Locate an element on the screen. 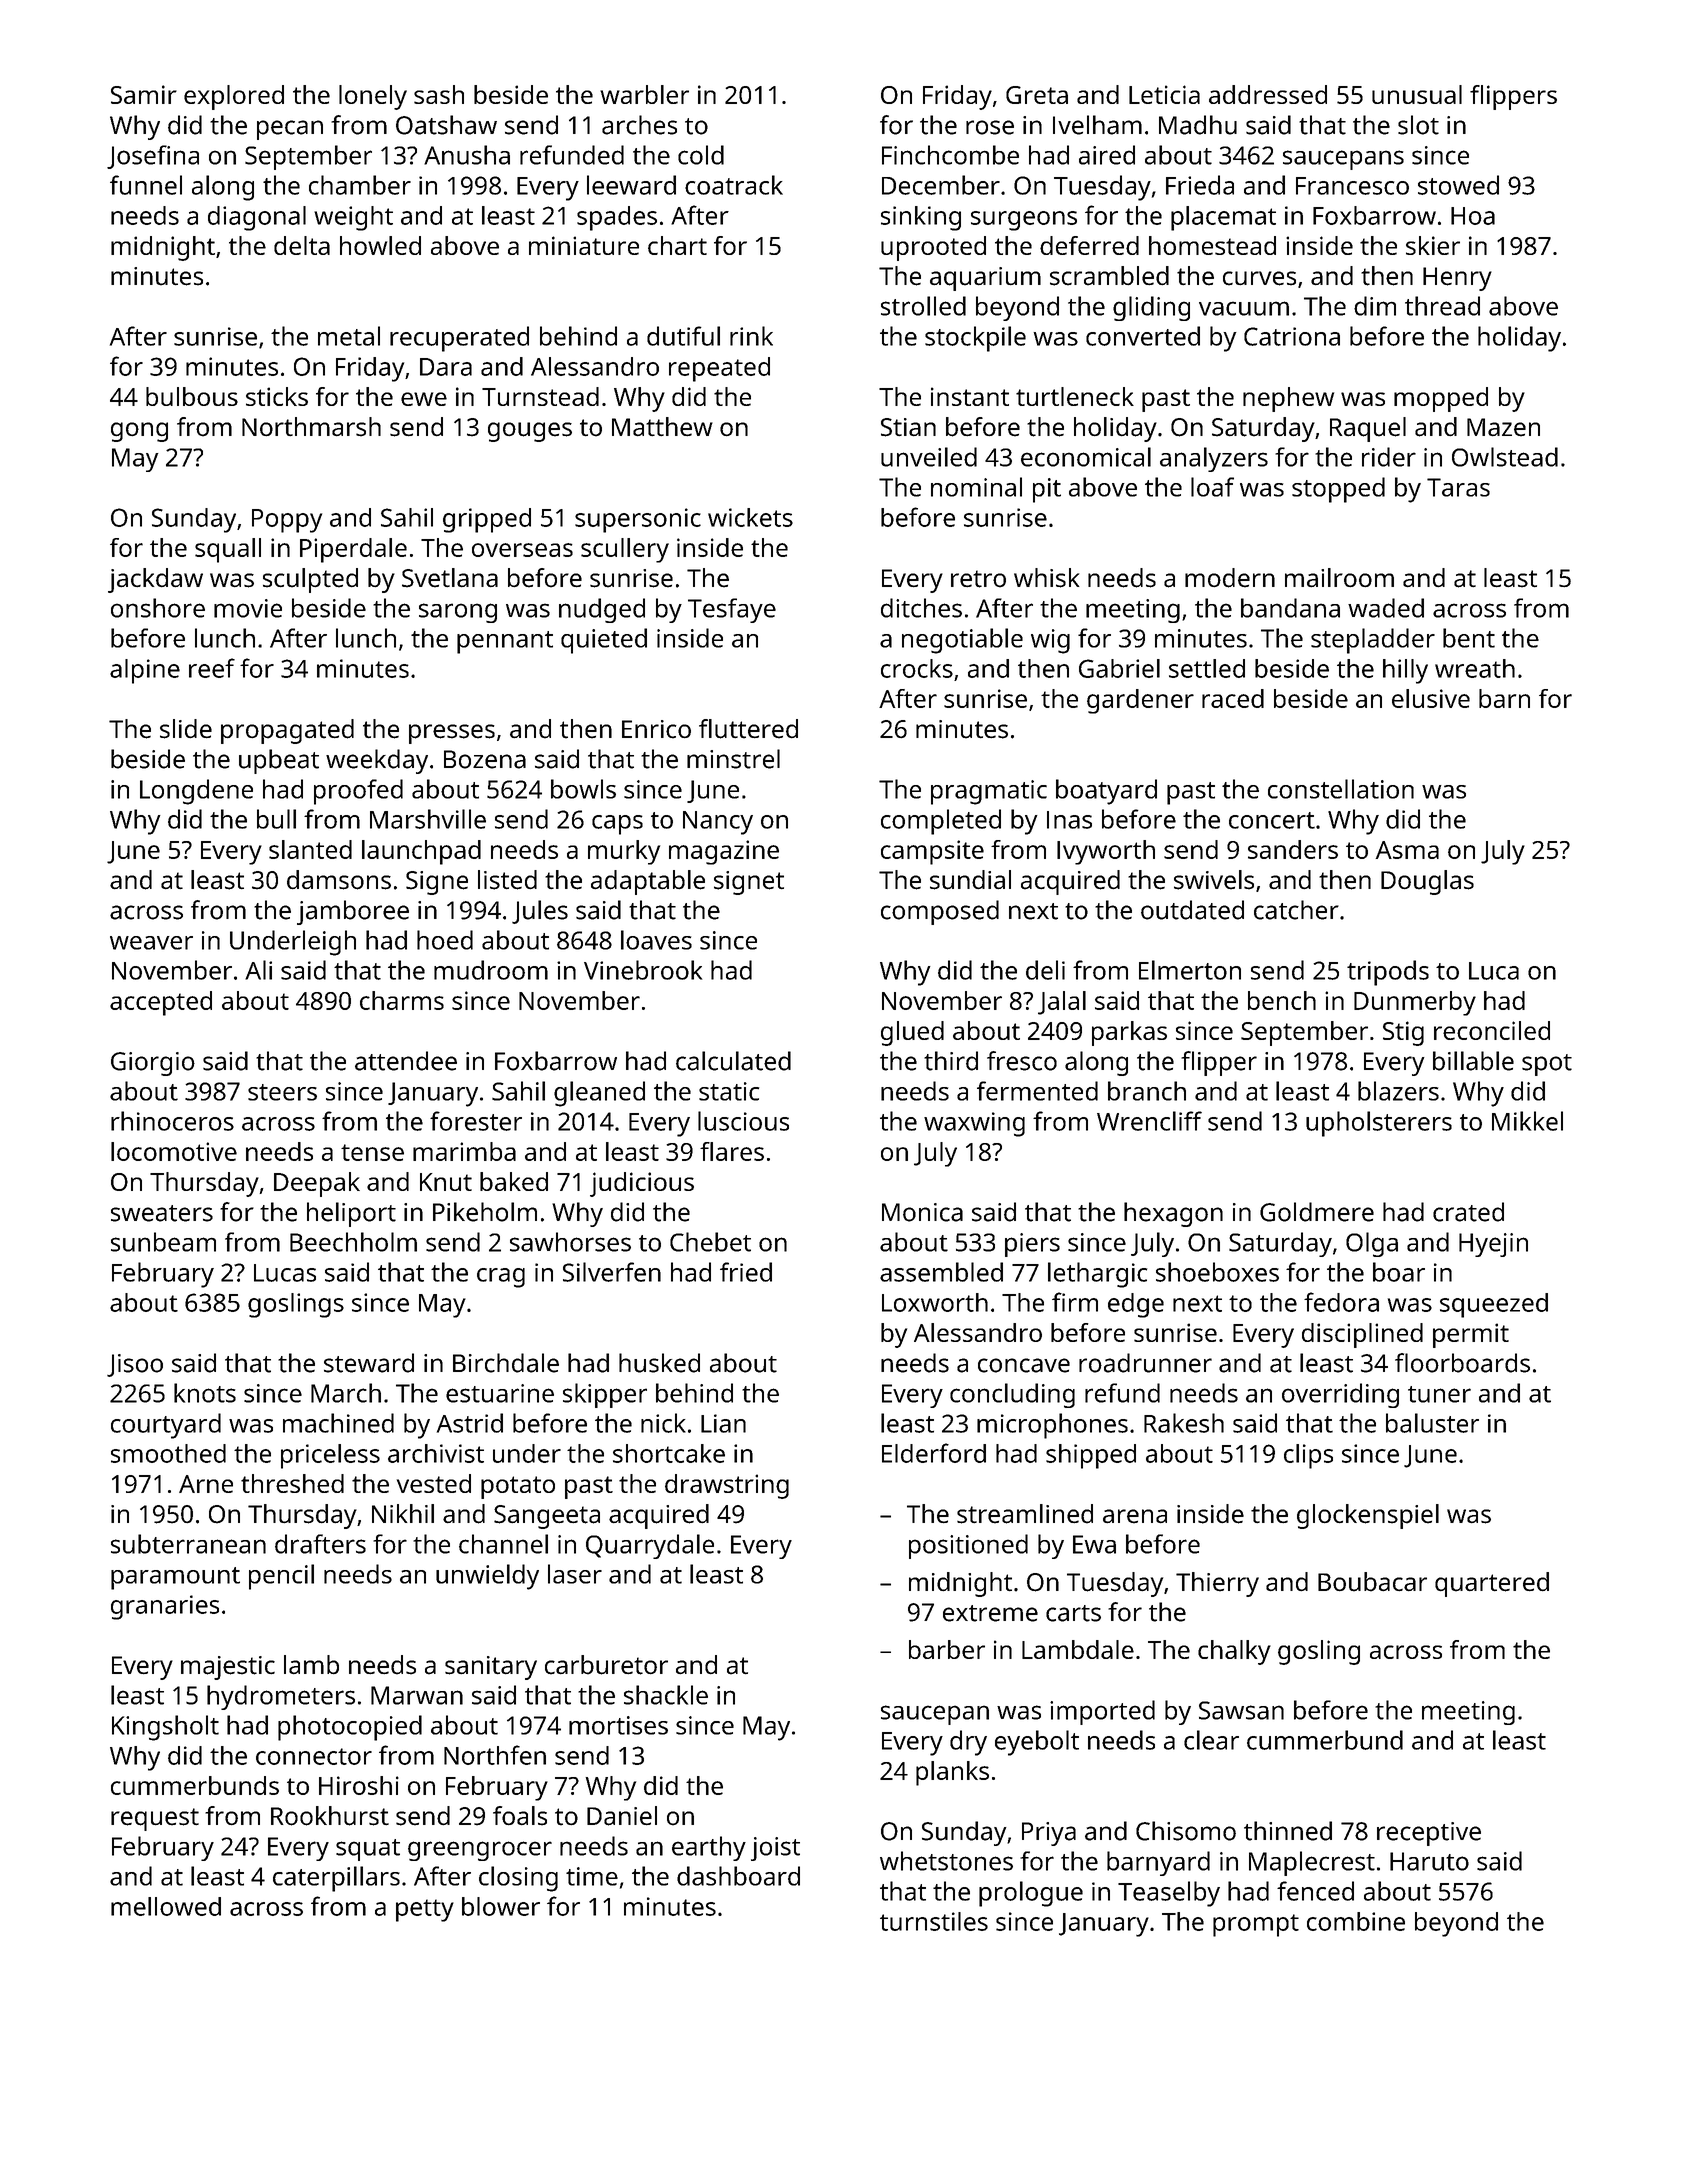 This screenshot has width=1683, height=2178. concert is located at coordinates (1272, 820).
